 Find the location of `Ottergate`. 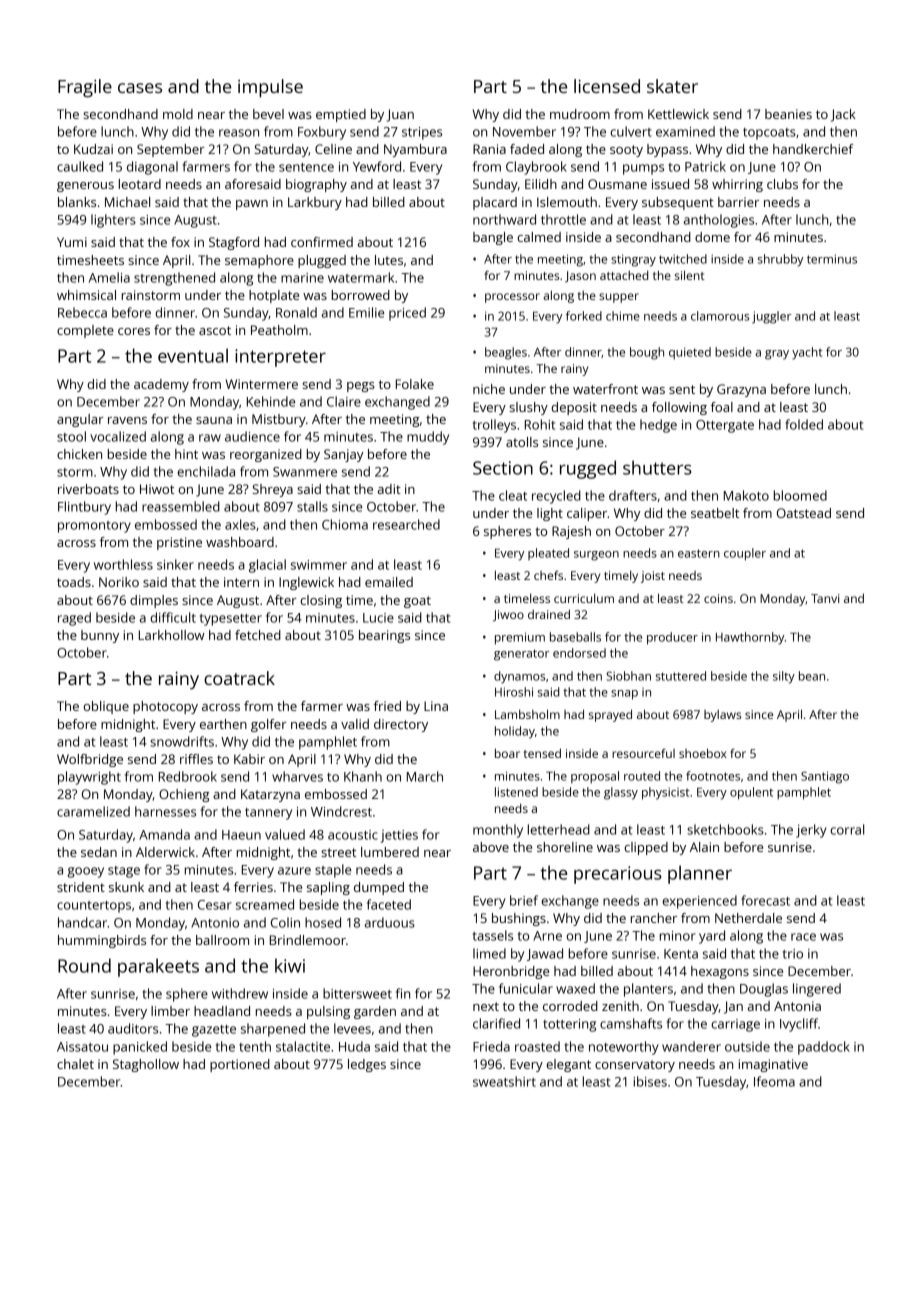

Ottergate is located at coordinates (725, 426).
